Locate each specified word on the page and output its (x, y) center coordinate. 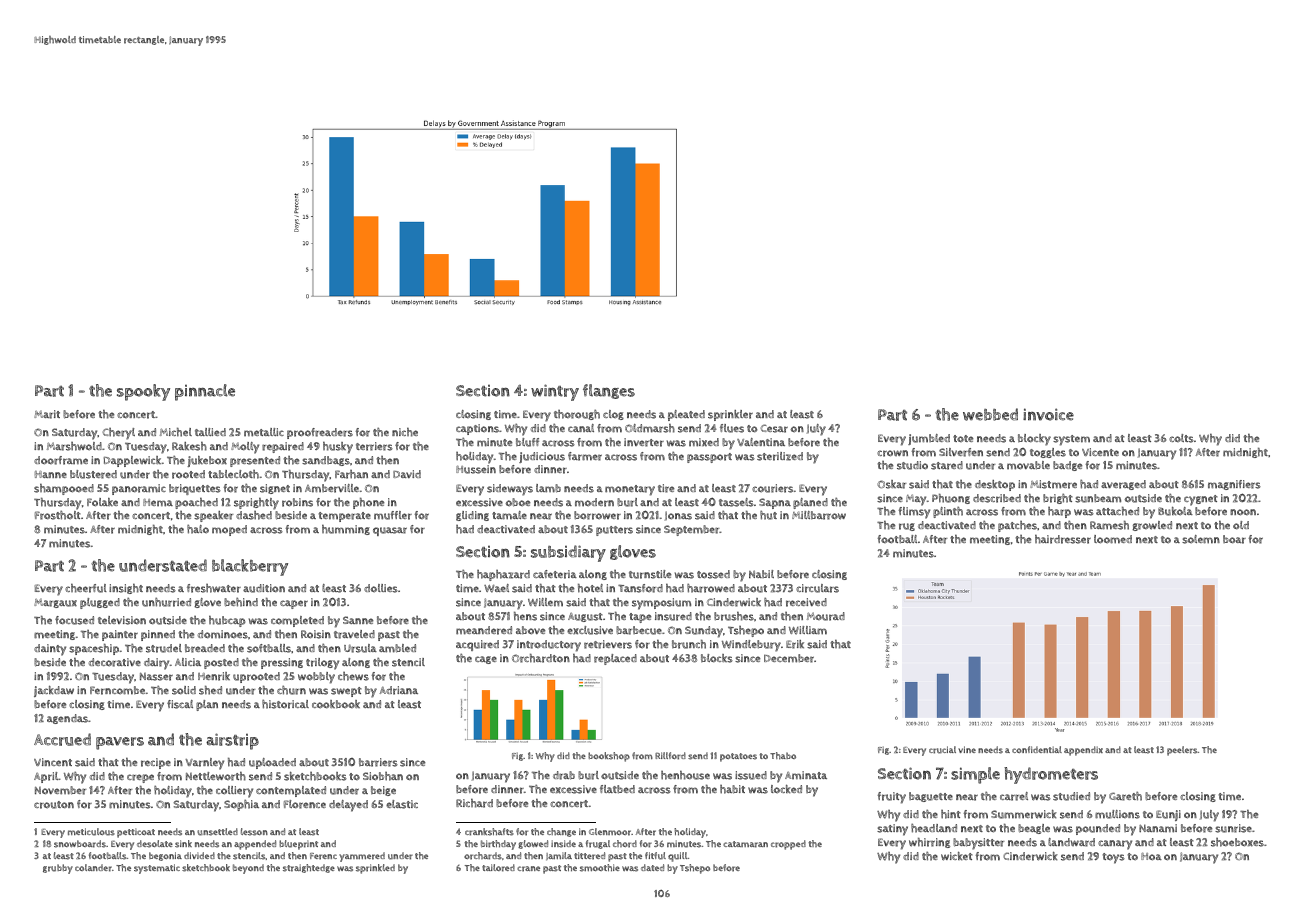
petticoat (136, 833)
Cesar (774, 428)
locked (786, 789)
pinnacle (205, 392)
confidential (1037, 749)
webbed (990, 414)
